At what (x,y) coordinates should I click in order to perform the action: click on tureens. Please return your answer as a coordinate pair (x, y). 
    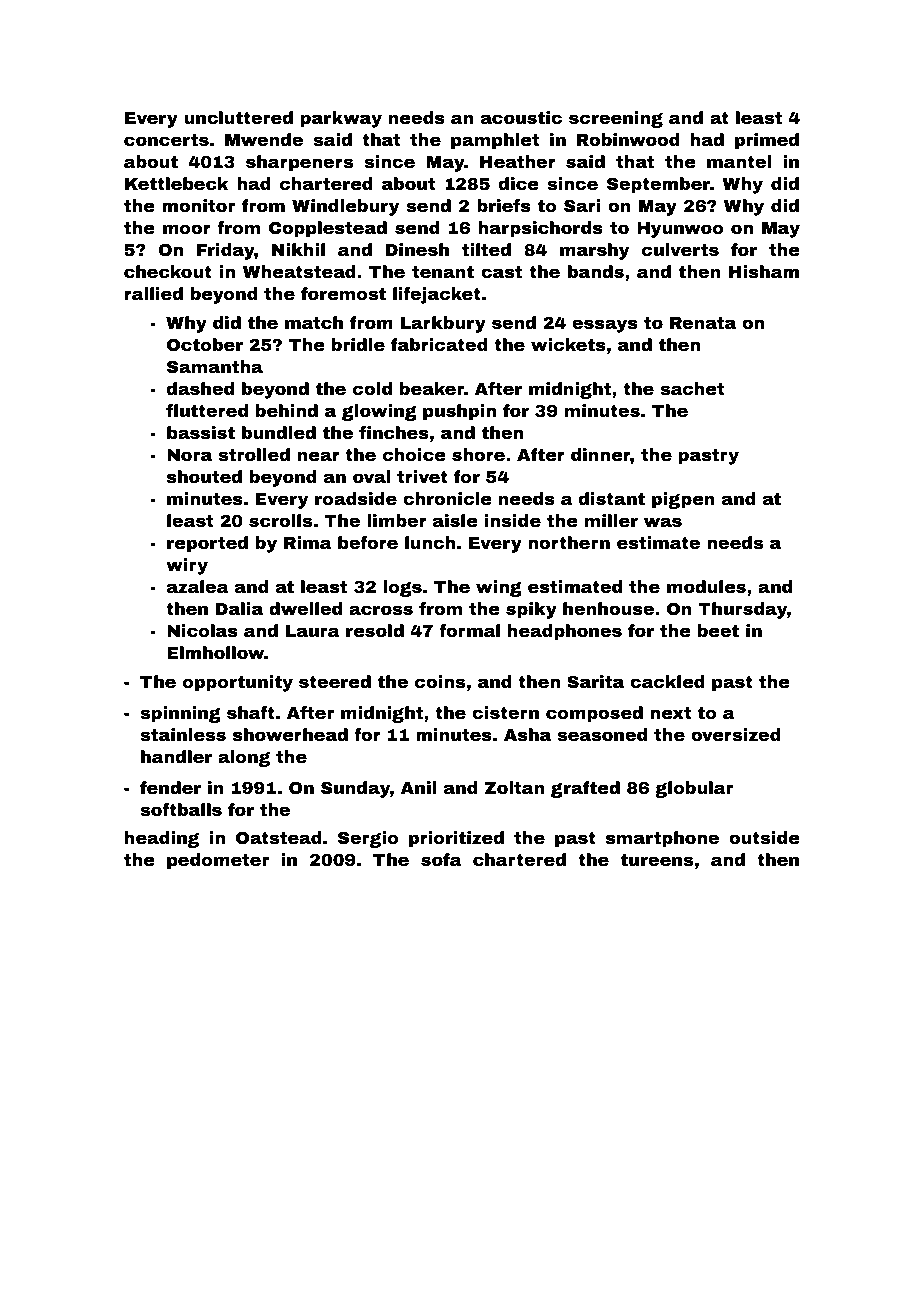
    Looking at the image, I should click on (657, 860).
